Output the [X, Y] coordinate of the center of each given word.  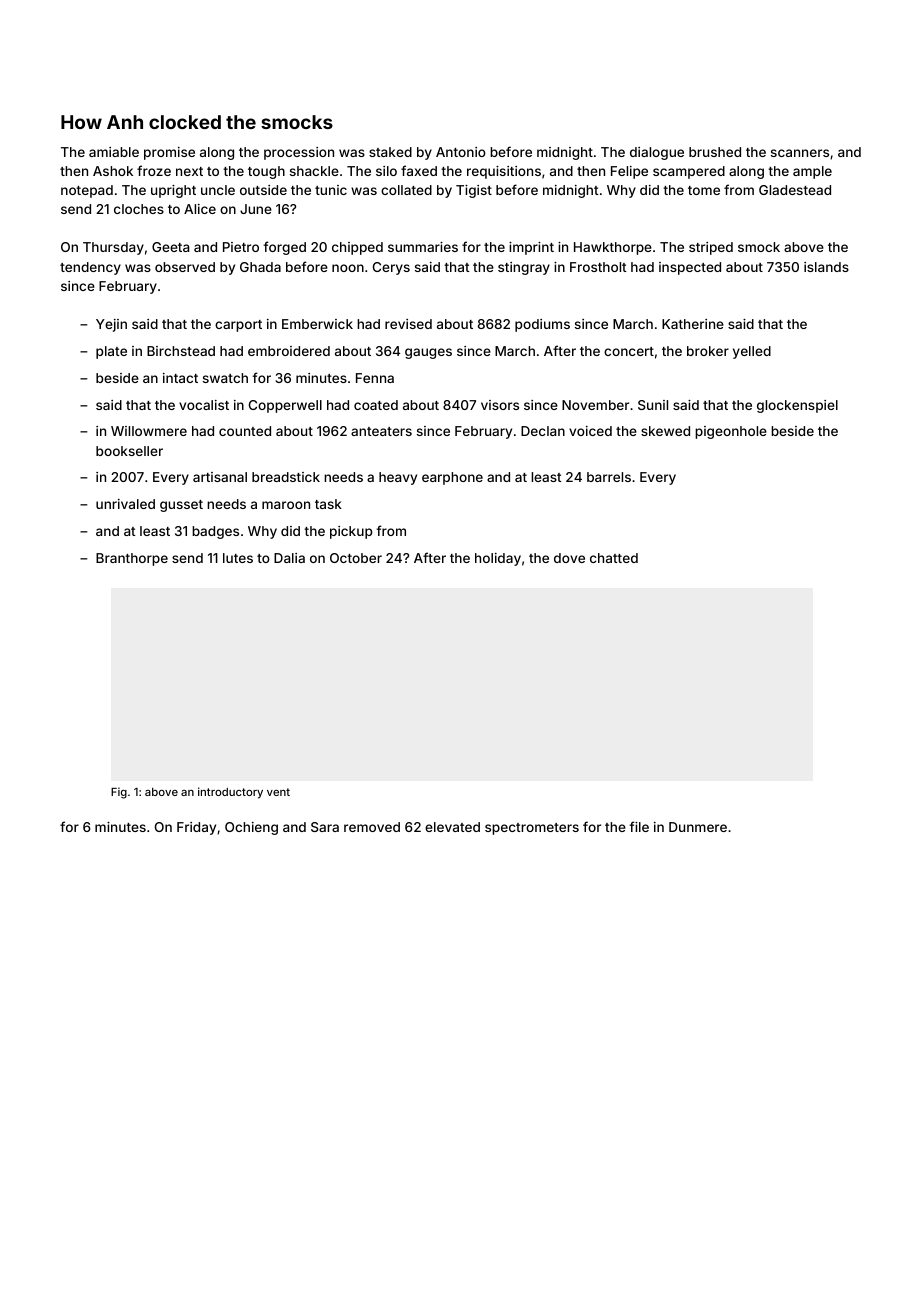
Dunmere [698, 827]
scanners [800, 153]
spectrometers [532, 829]
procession [299, 153]
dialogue [657, 153]
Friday [196, 828]
